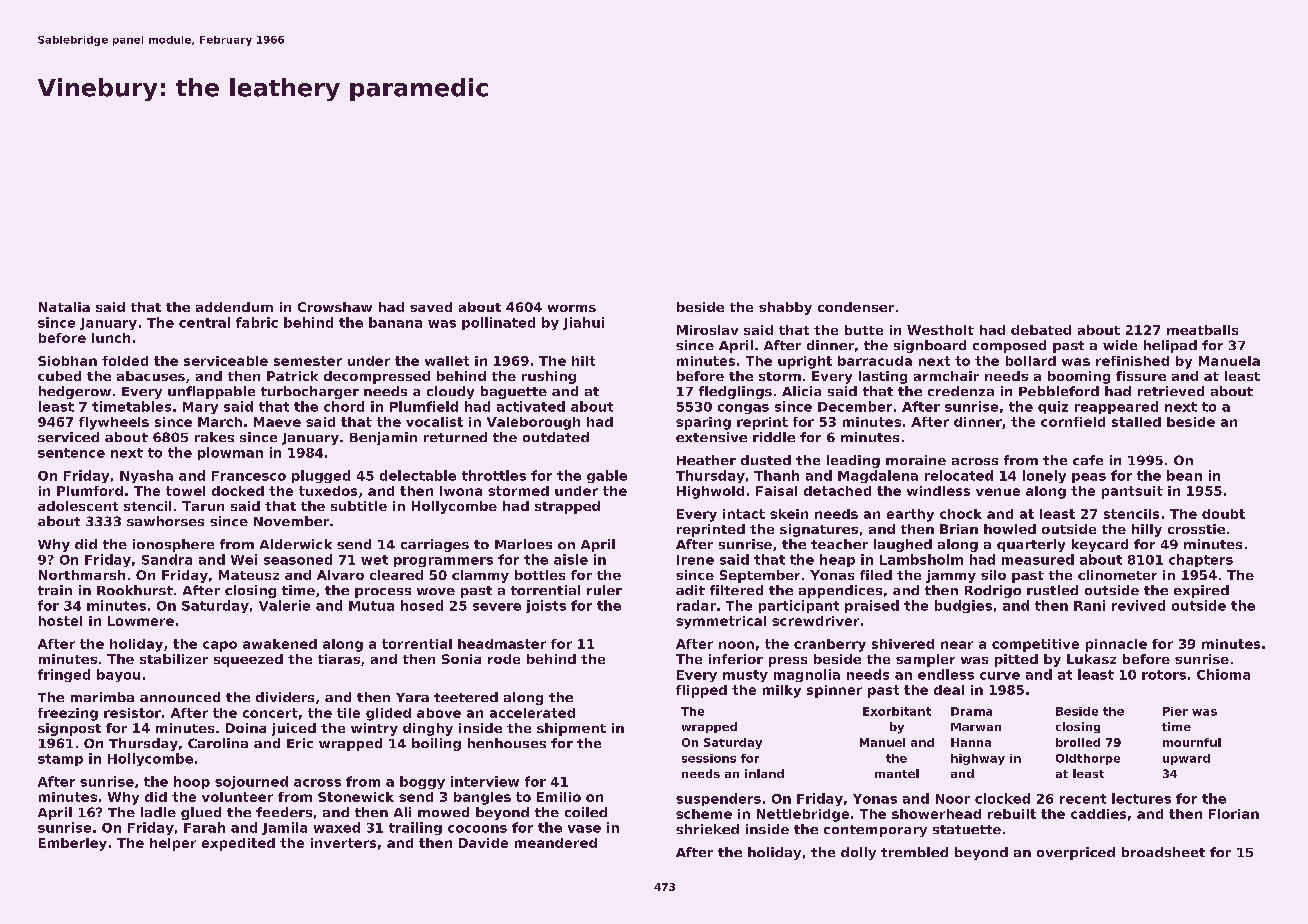  What do you see at coordinates (64, 307) in the screenshot?
I see `Natalia` at bounding box center [64, 307].
